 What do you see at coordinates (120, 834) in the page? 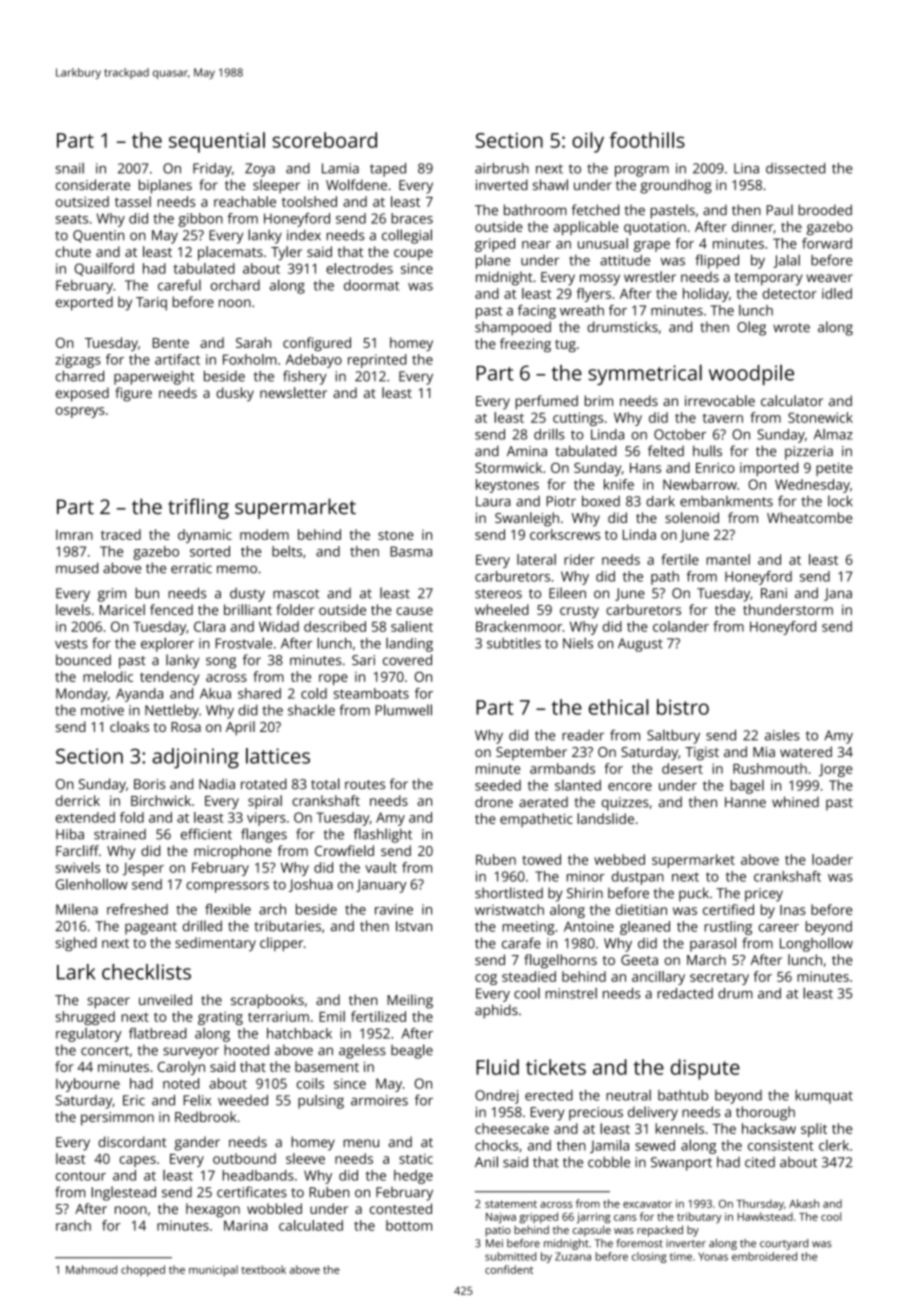
I see `strained` at bounding box center [120, 834].
